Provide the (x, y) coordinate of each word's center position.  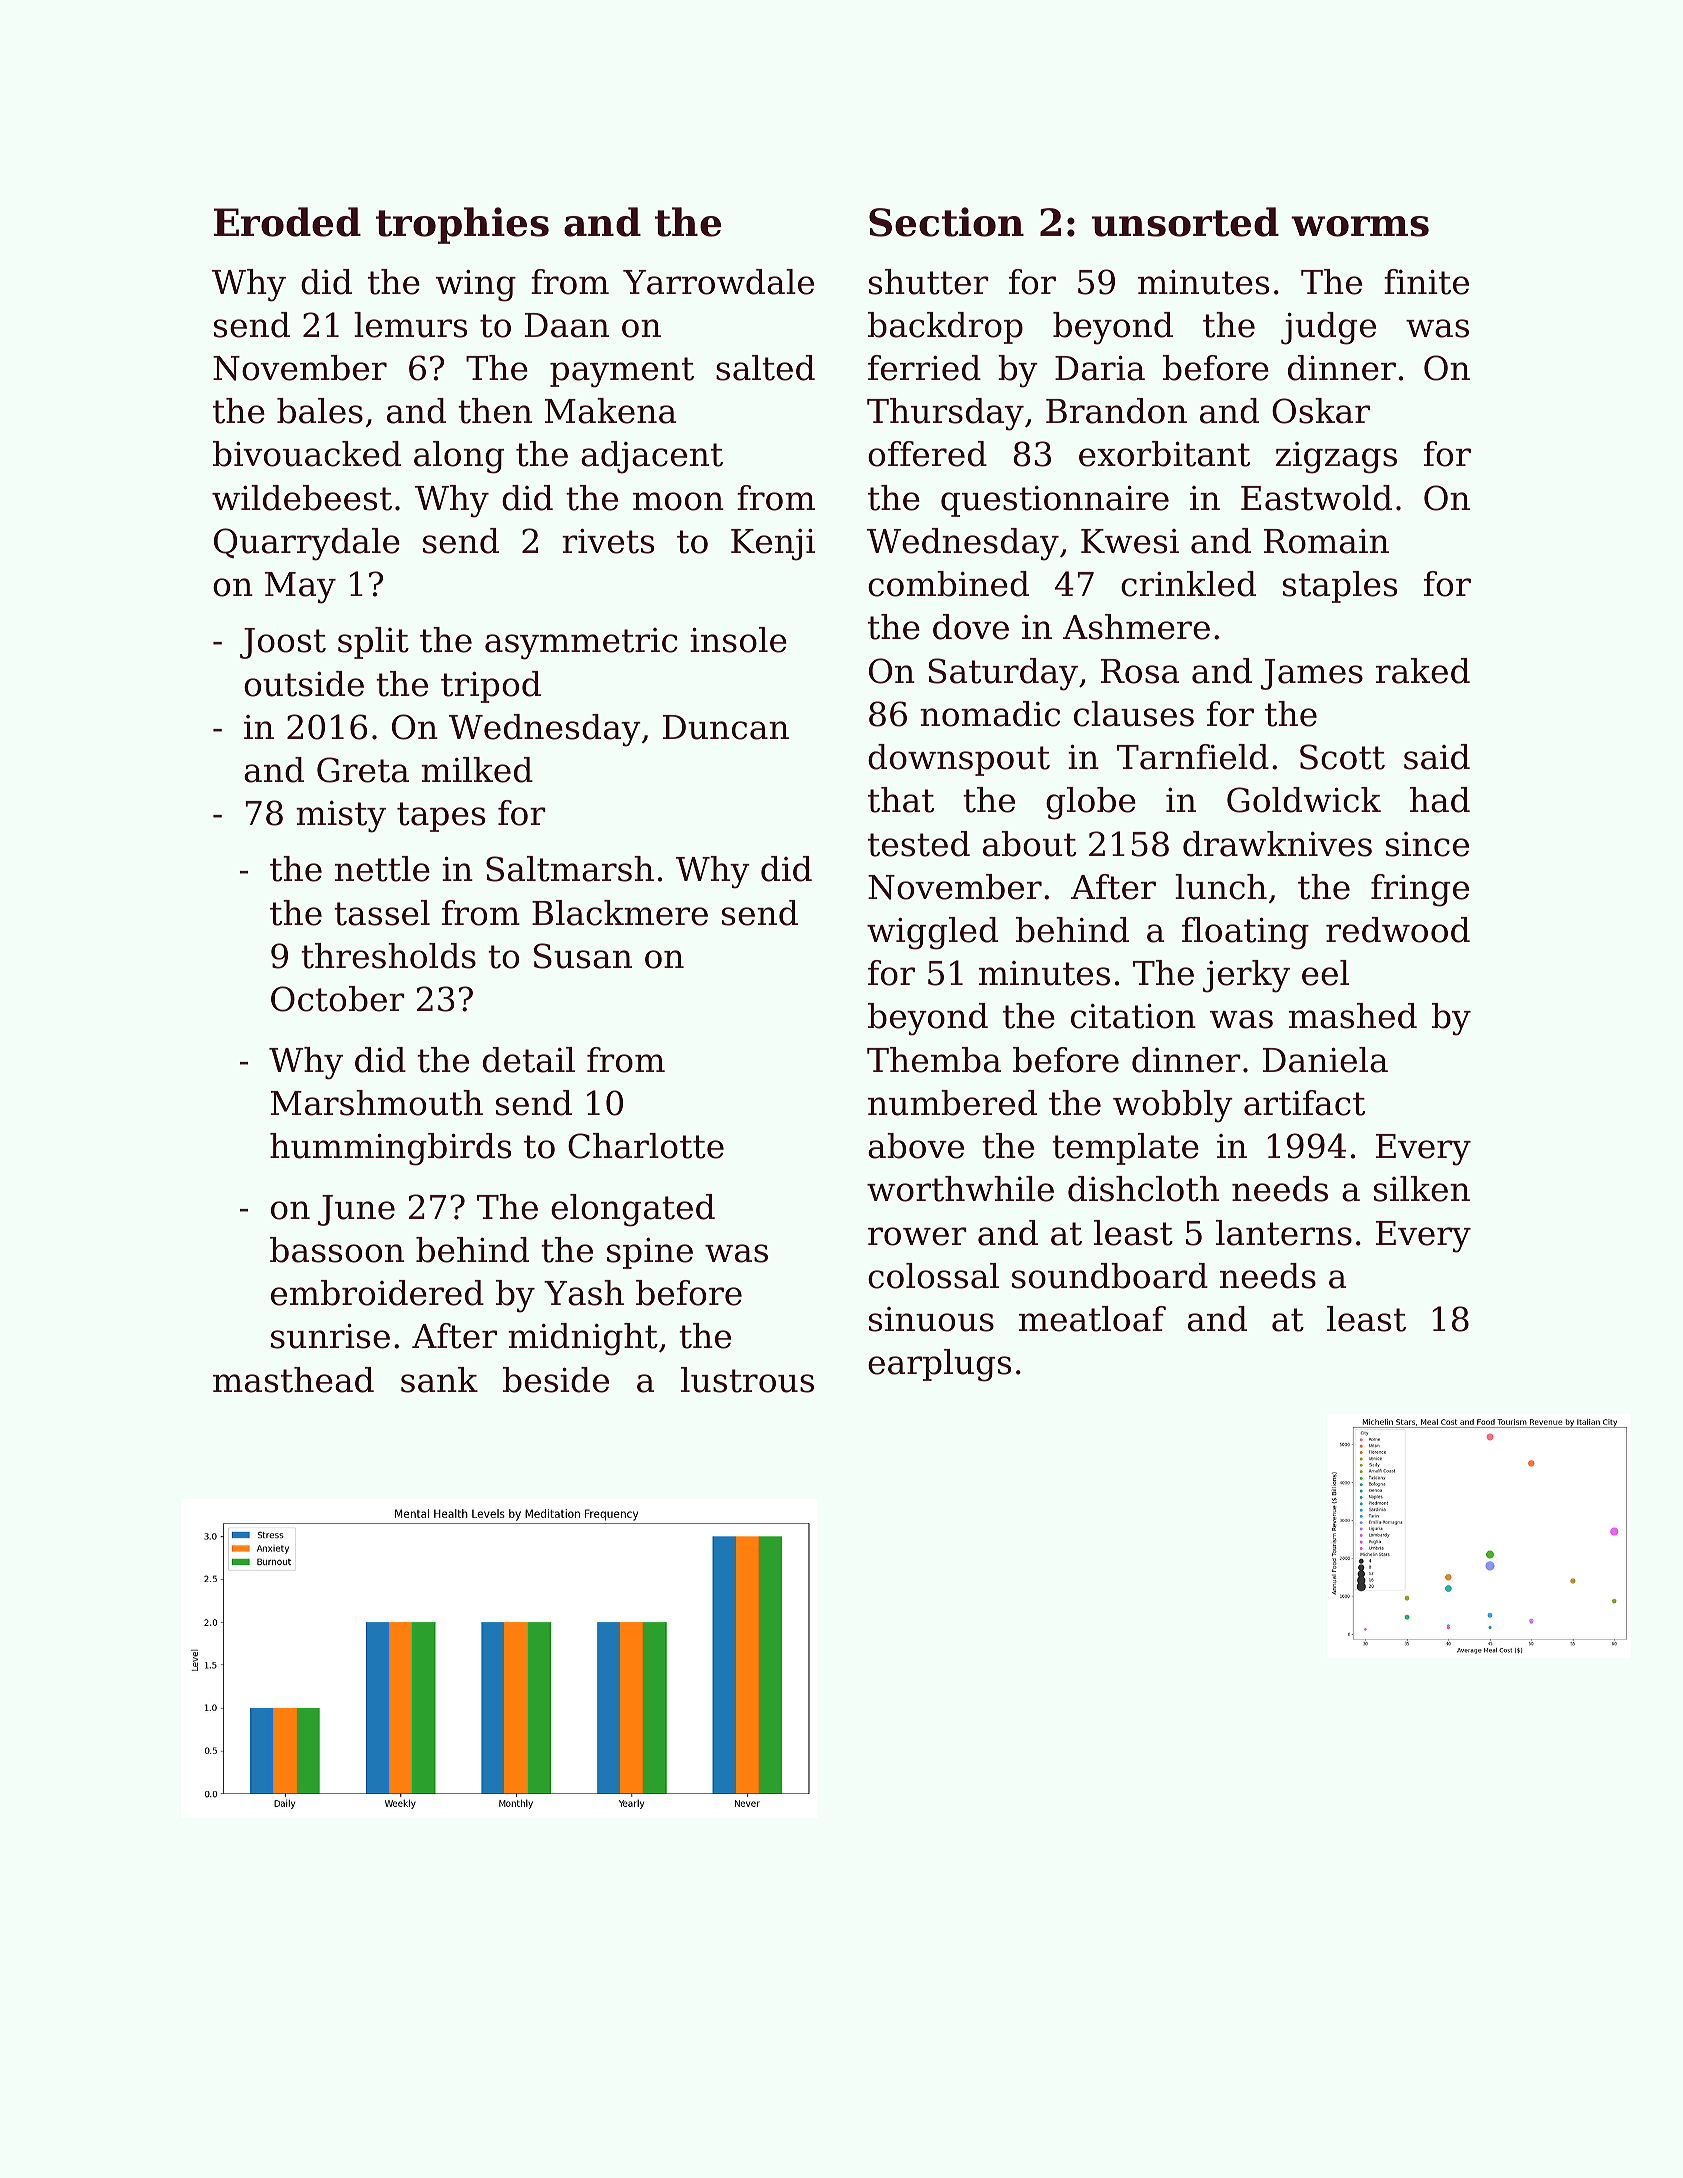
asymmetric (581, 644)
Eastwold (1316, 498)
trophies (462, 225)
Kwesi (1130, 541)
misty (341, 817)
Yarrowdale (718, 282)
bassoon (337, 1250)
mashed (1353, 1016)
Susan (583, 956)
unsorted (1185, 222)
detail (529, 1060)
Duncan (726, 727)
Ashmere (1136, 627)
